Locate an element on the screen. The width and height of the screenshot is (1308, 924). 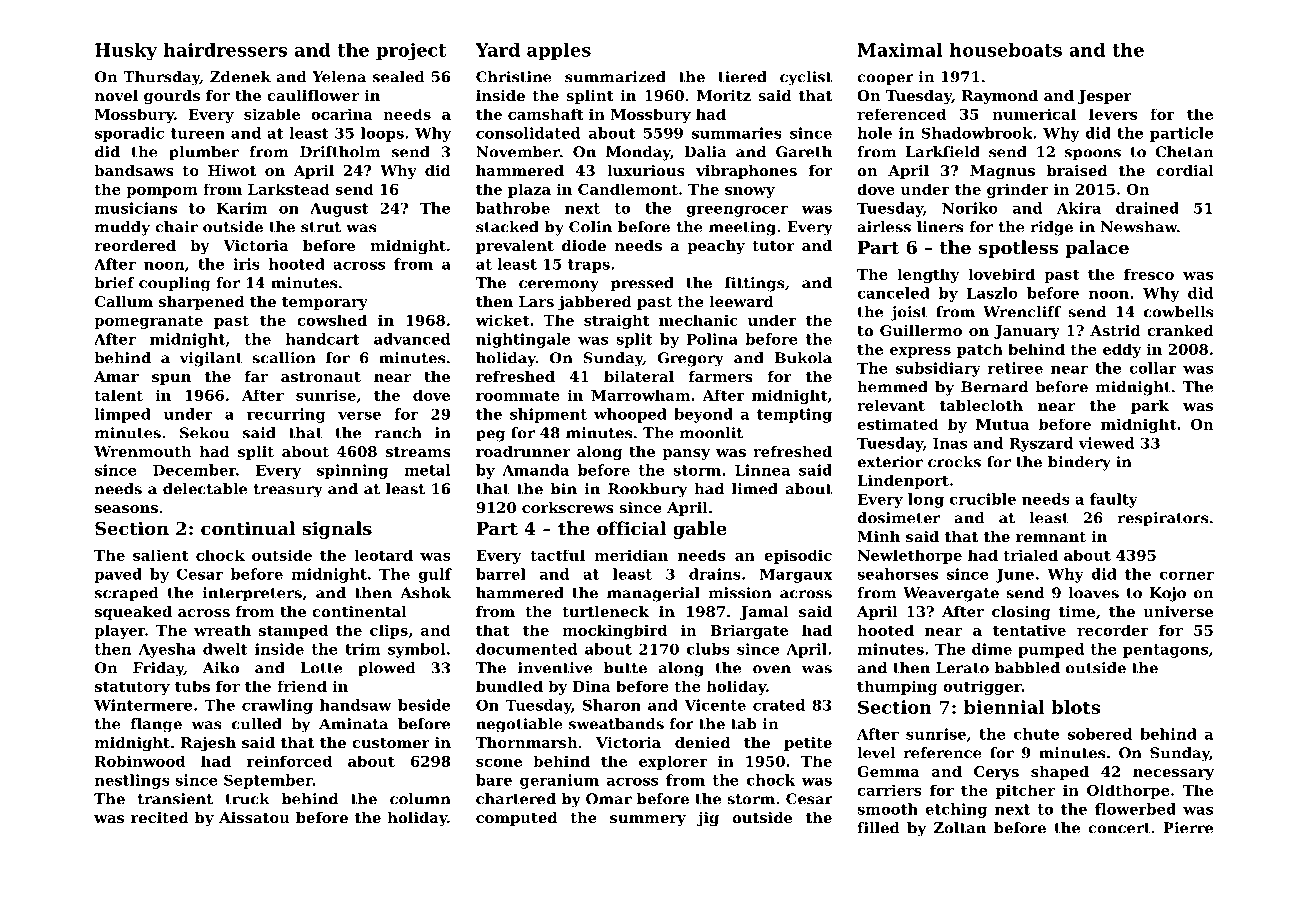
transient is located at coordinates (175, 799).
